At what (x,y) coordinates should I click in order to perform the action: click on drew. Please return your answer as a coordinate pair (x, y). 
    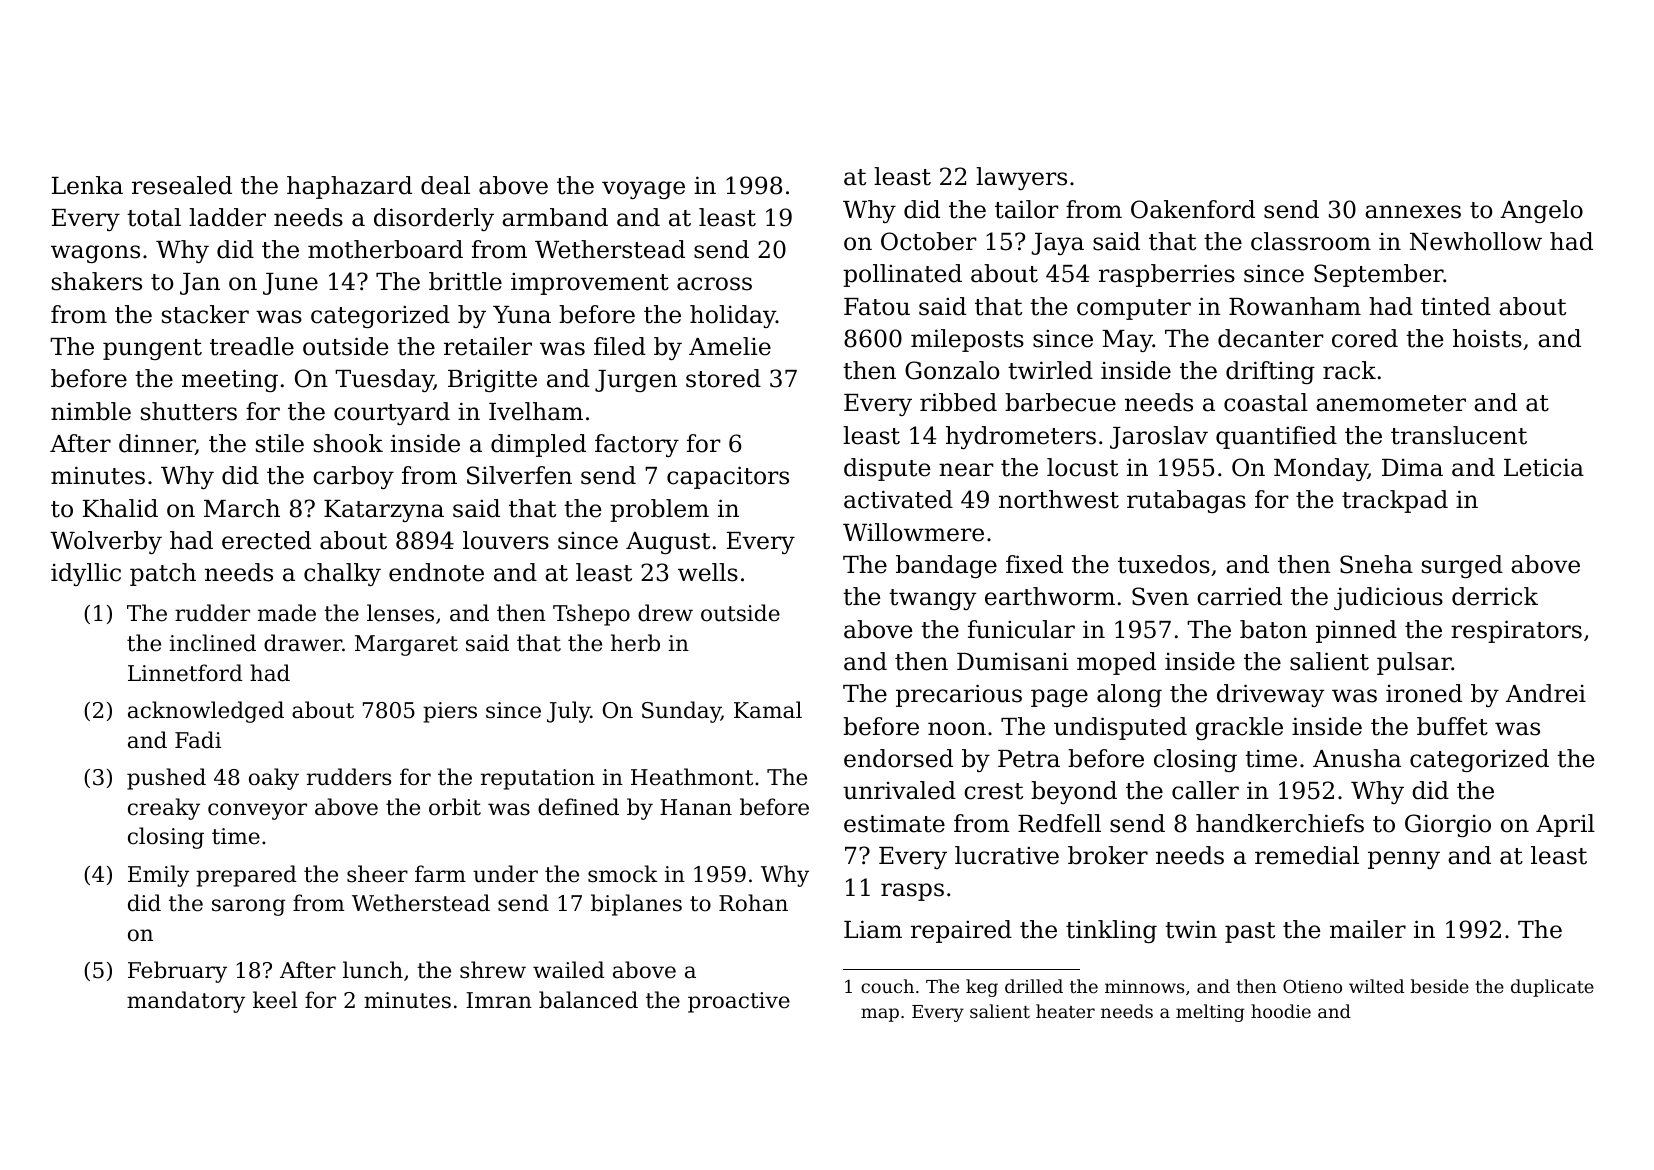
    Looking at the image, I should click on (665, 613).
